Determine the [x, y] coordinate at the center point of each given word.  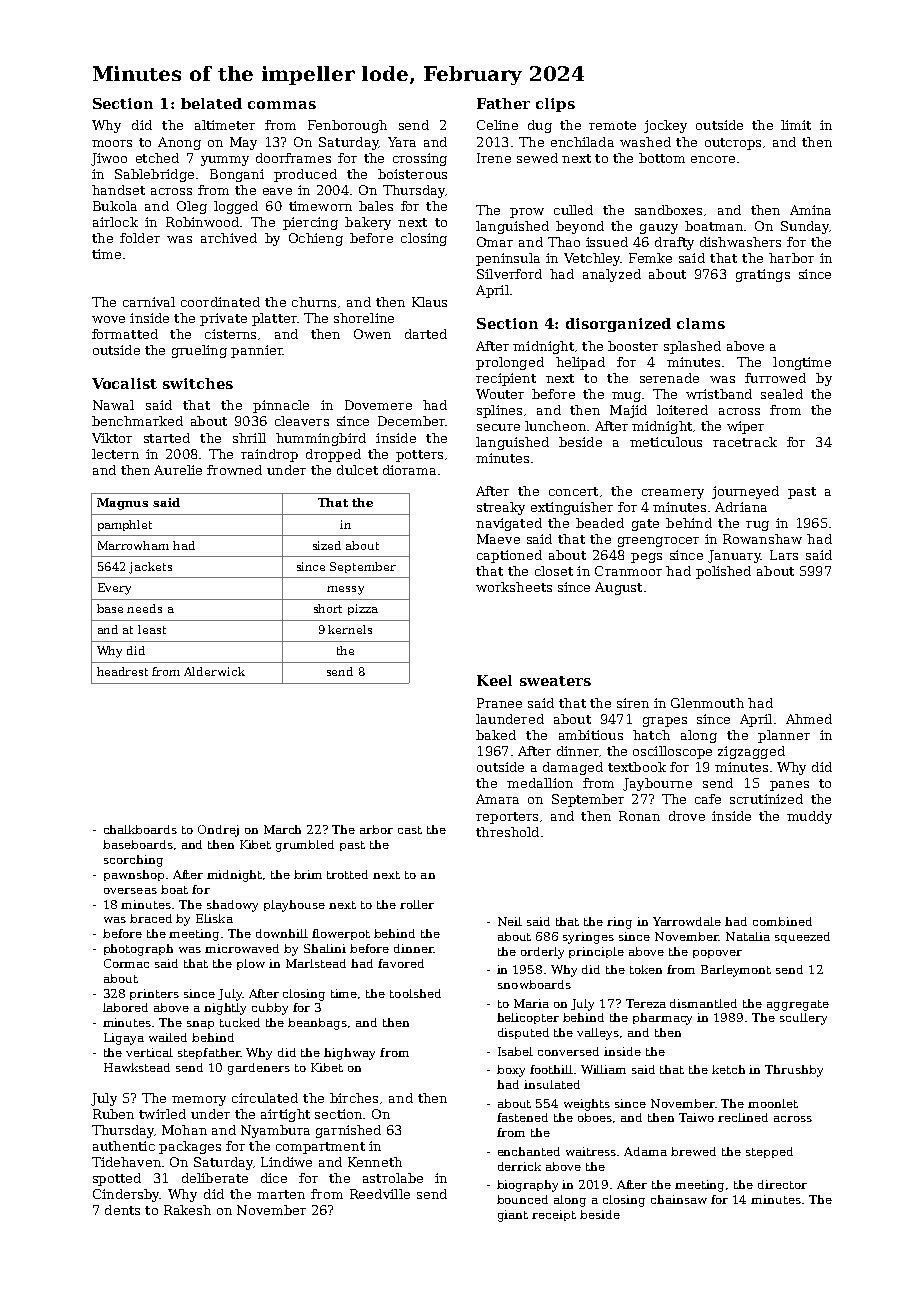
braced [151, 918]
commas [282, 105]
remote [612, 125]
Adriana [741, 507]
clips [555, 105]
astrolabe [393, 1178]
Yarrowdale [687, 921]
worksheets [514, 587]
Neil [510, 921]
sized [327, 545]
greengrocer [658, 542]
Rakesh [187, 1210]
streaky [501, 508]
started [167, 438]
